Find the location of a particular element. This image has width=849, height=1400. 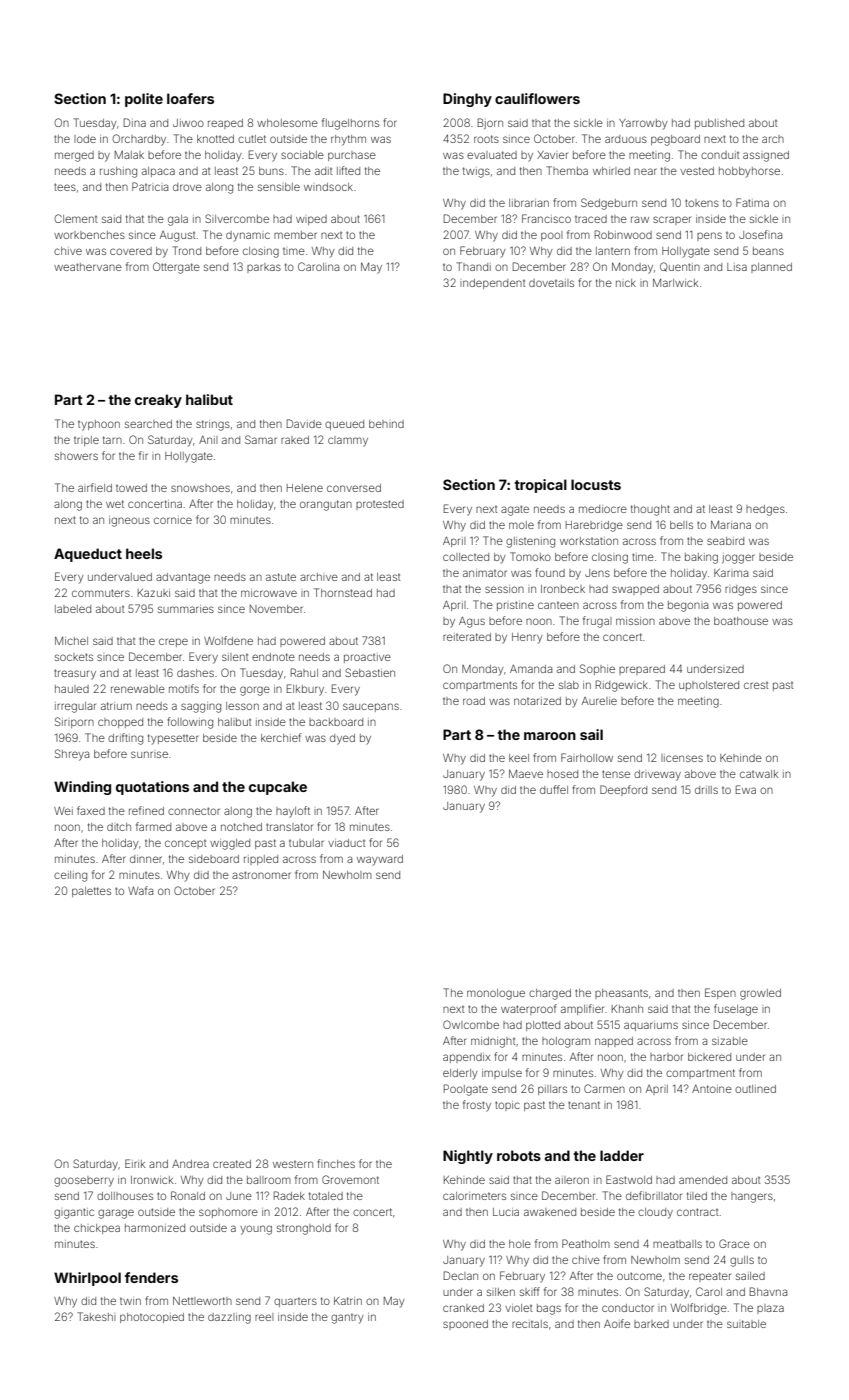

boathouse is located at coordinates (741, 621).
